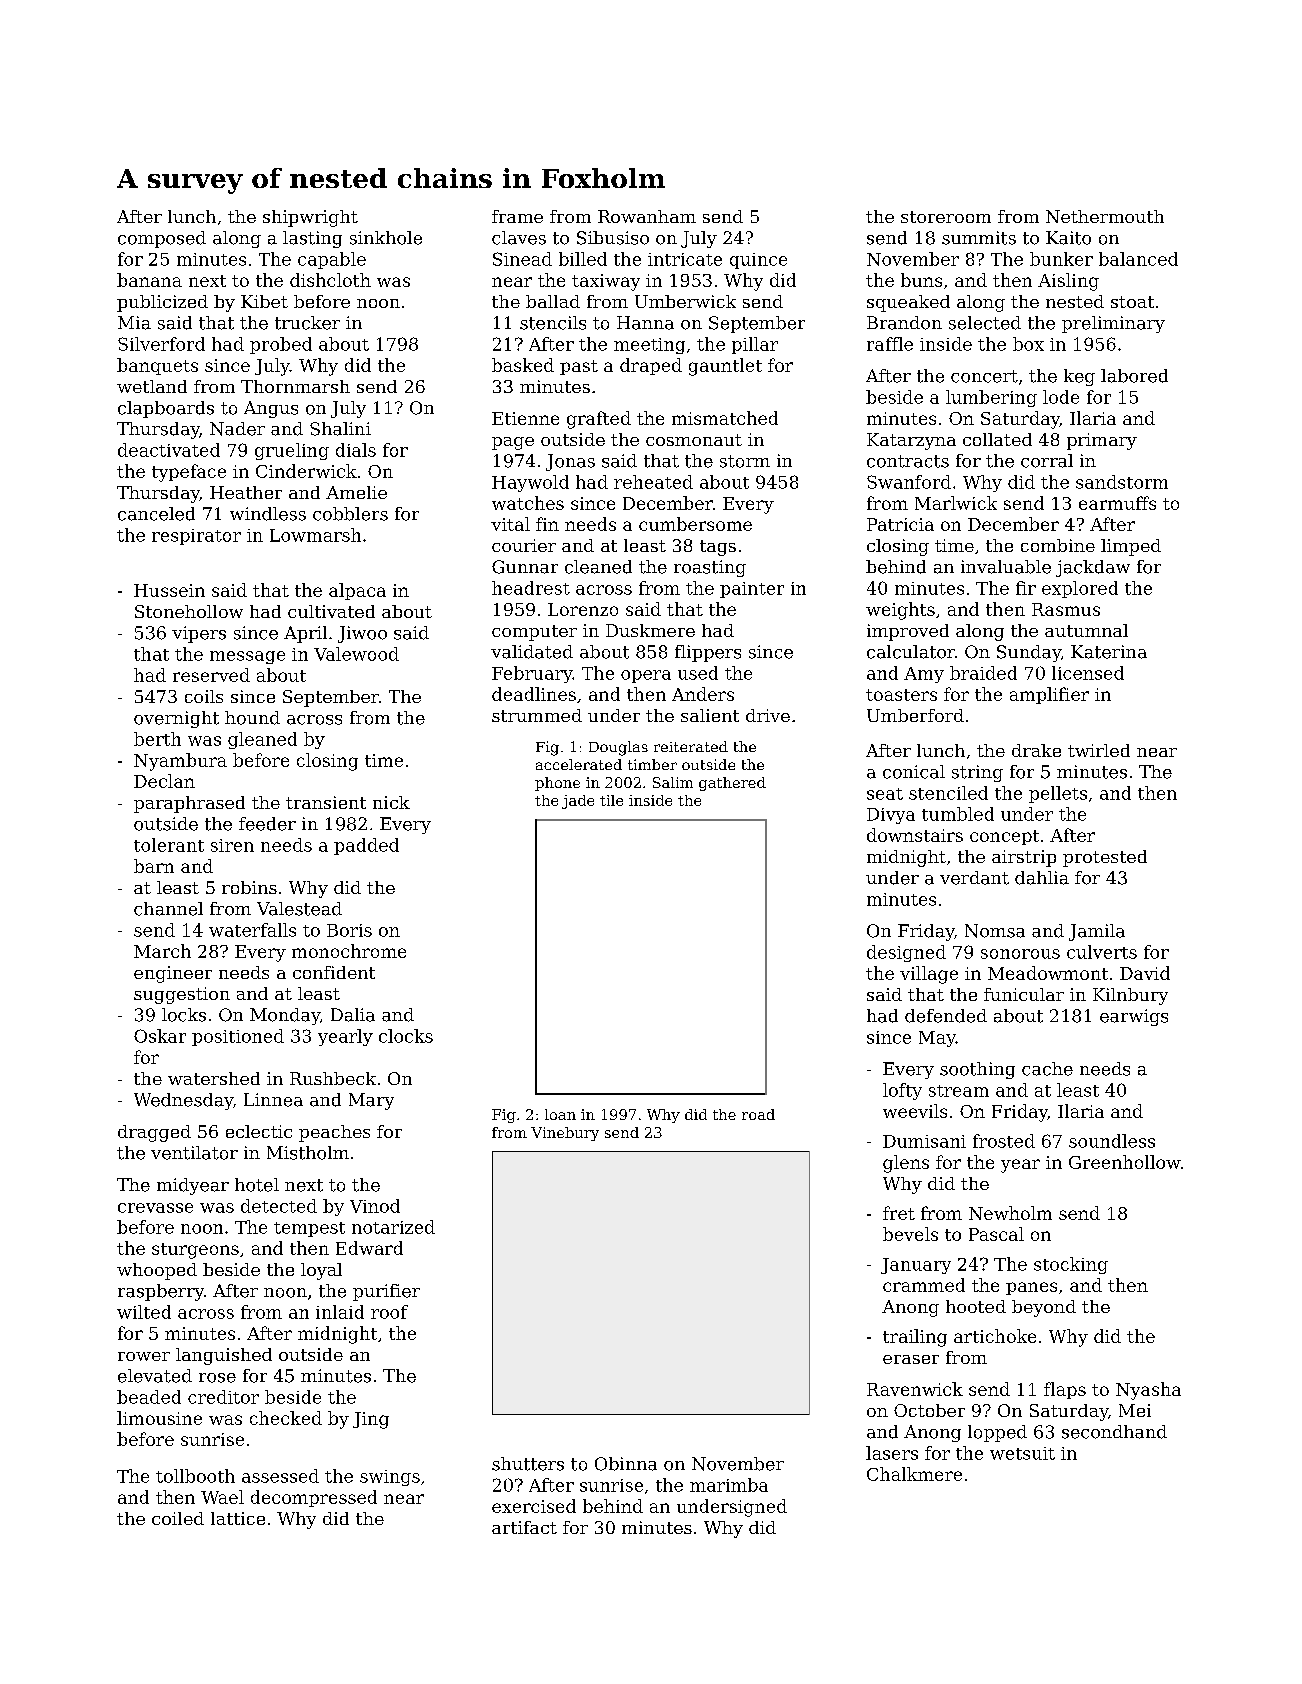 The width and height of the screenshot is (1302, 1684). Describe the element at coordinates (891, 816) in the screenshot. I see `Divya` at that location.
